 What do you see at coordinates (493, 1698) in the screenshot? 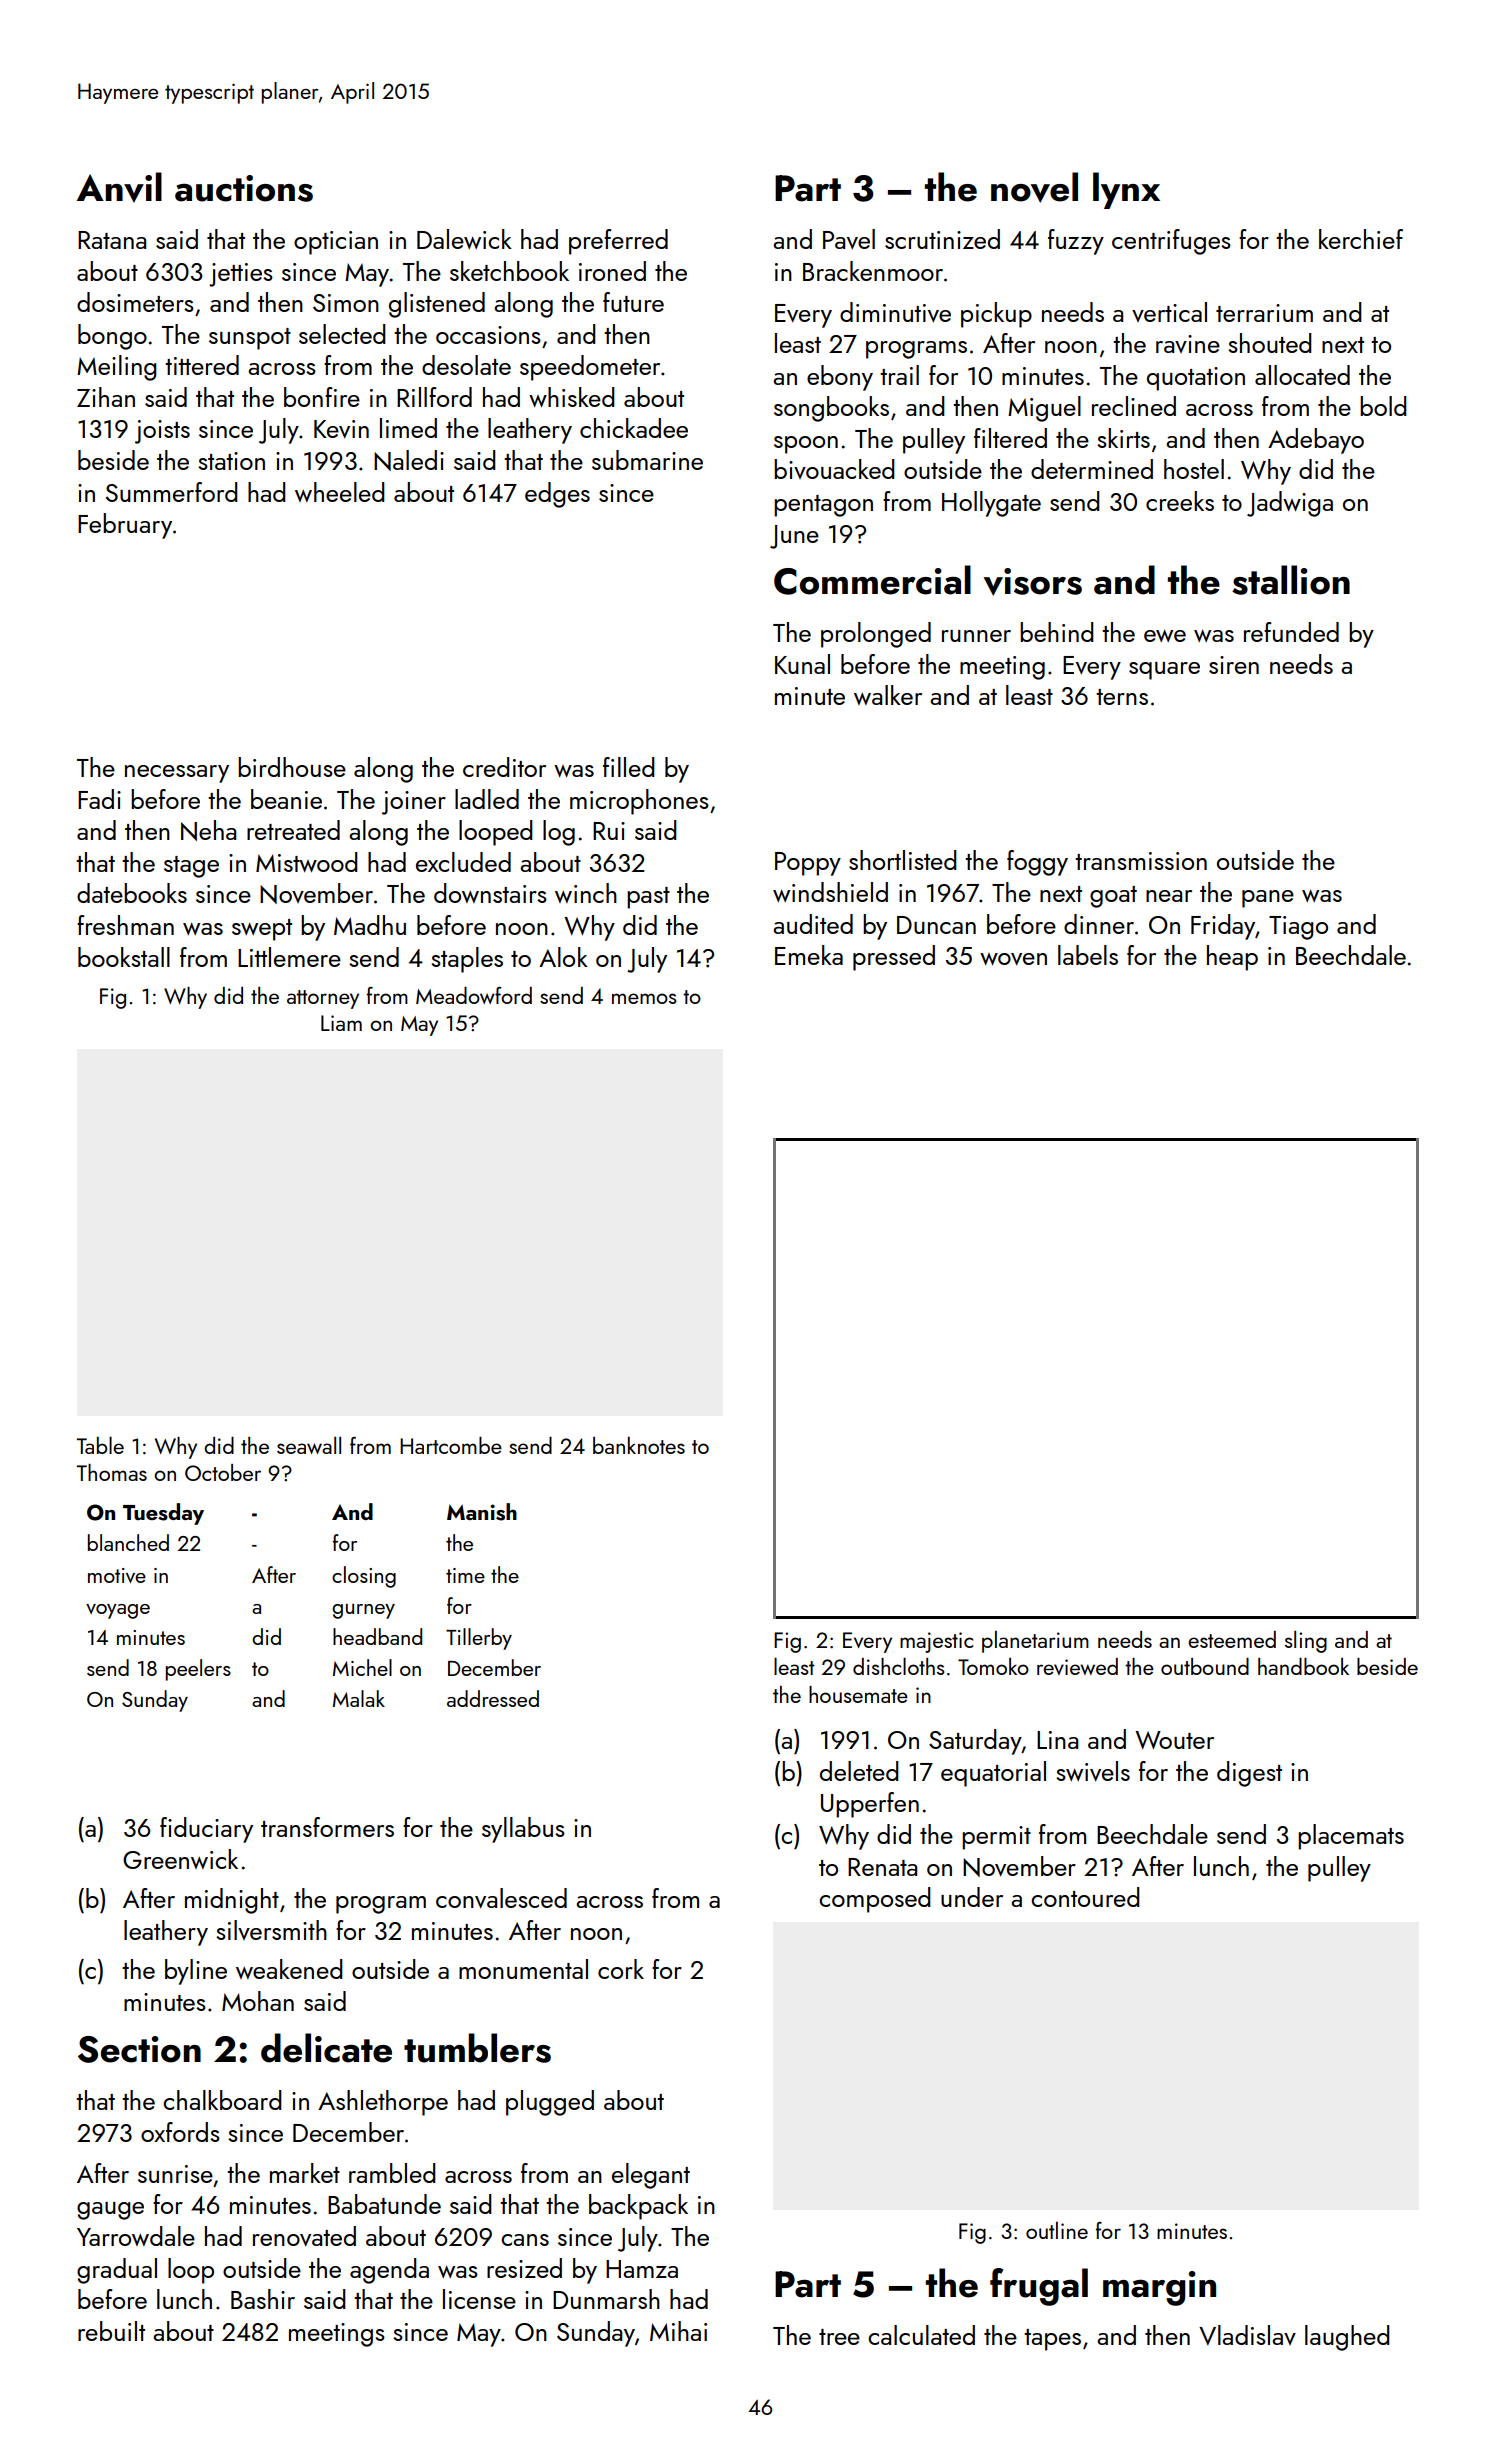
I see `addressed` at bounding box center [493, 1698].
